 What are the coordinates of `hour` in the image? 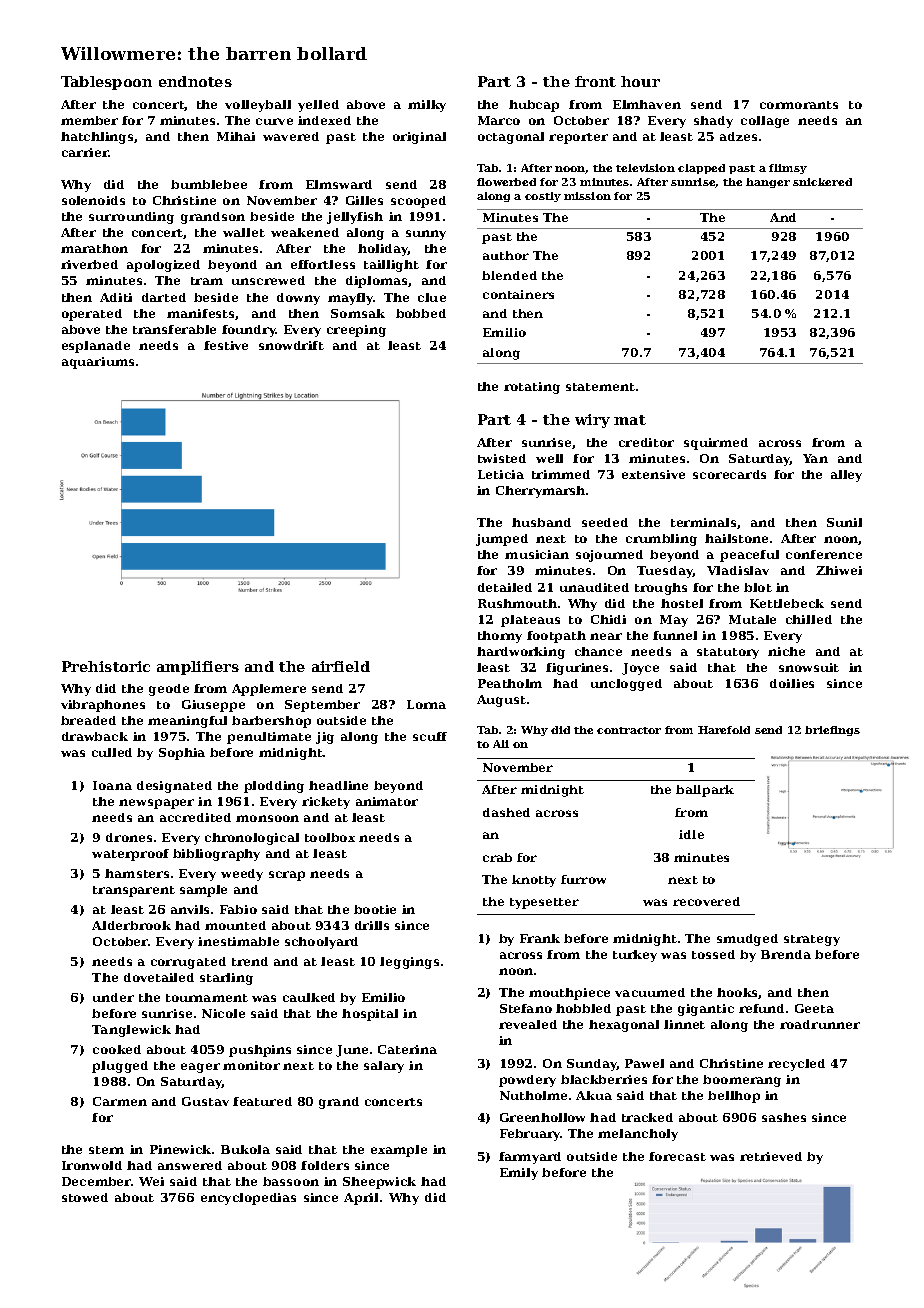 It's located at (640, 81).
